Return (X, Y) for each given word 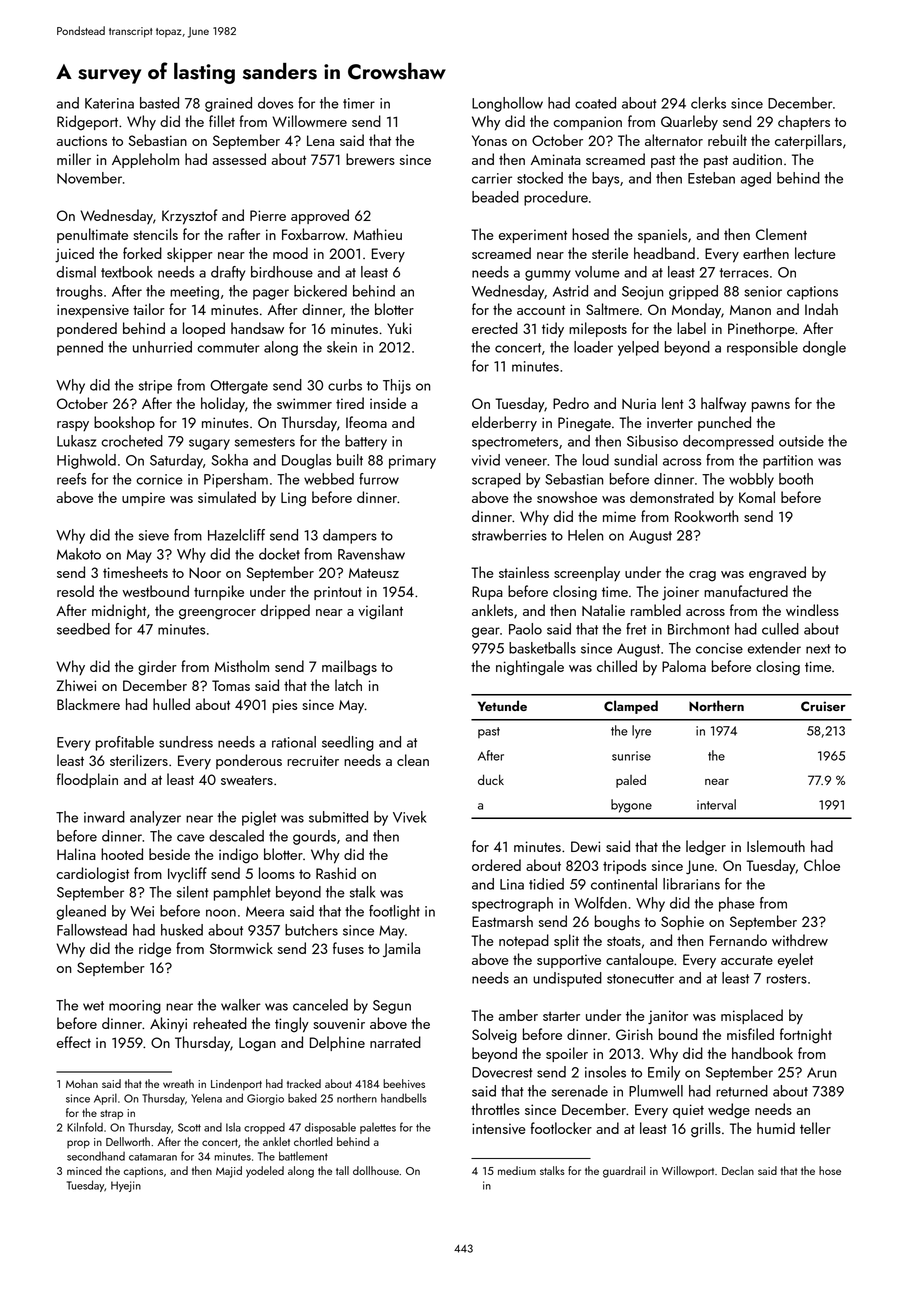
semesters (265, 442)
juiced (74, 255)
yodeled (265, 1172)
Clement (781, 234)
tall (342, 1170)
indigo (238, 856)
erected (495, 328)
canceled (320, 1005)
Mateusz (374, 573)
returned (742, 1091)
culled (780, 629)
